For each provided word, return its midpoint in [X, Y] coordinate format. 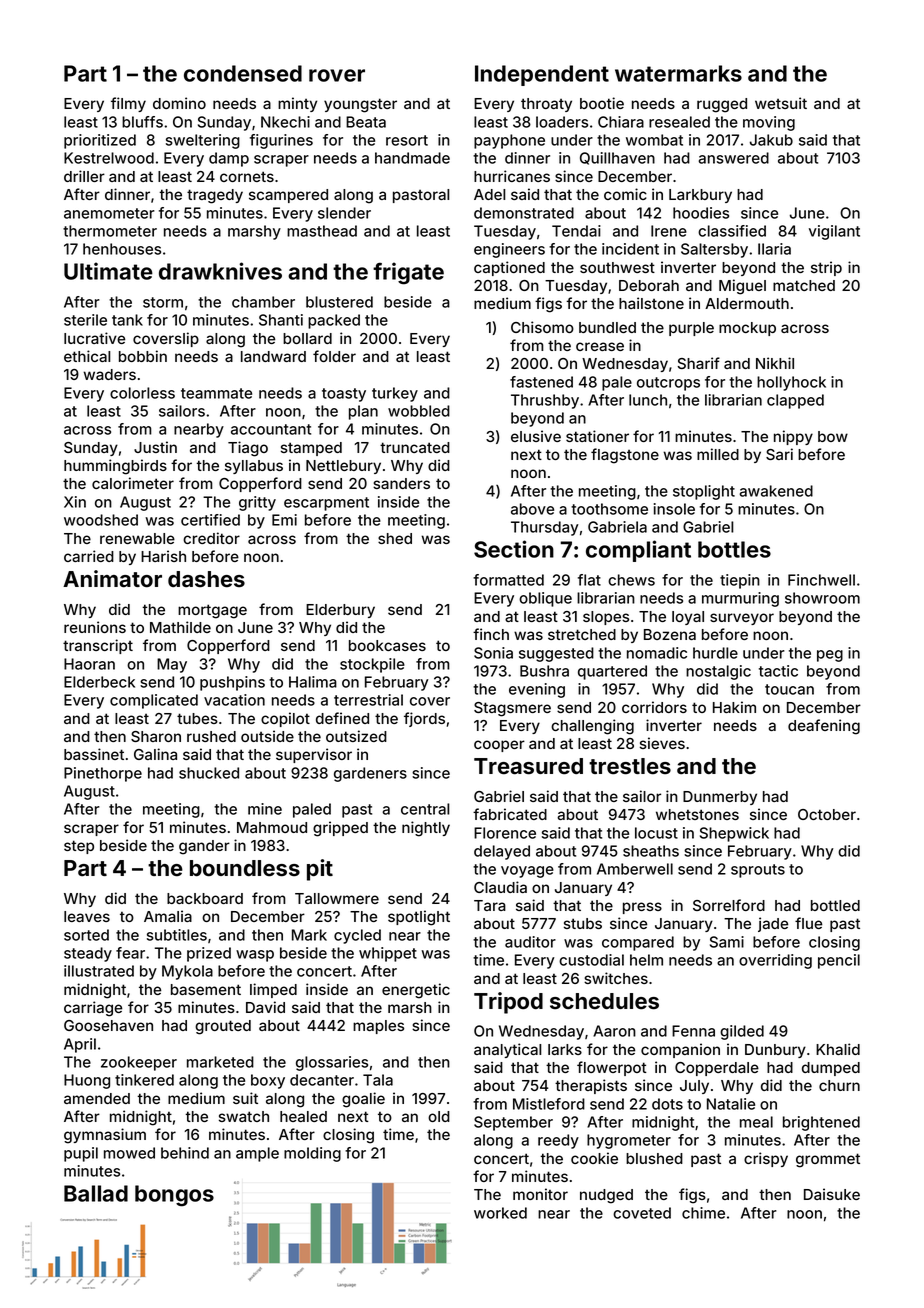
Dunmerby [720, 798]
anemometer [109, 213]
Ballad [96, 1193]
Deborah [649, 285]
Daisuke [832, 1194]
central [425, 809]
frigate [408, 273]
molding [312, 1154]
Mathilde [180, 627]
